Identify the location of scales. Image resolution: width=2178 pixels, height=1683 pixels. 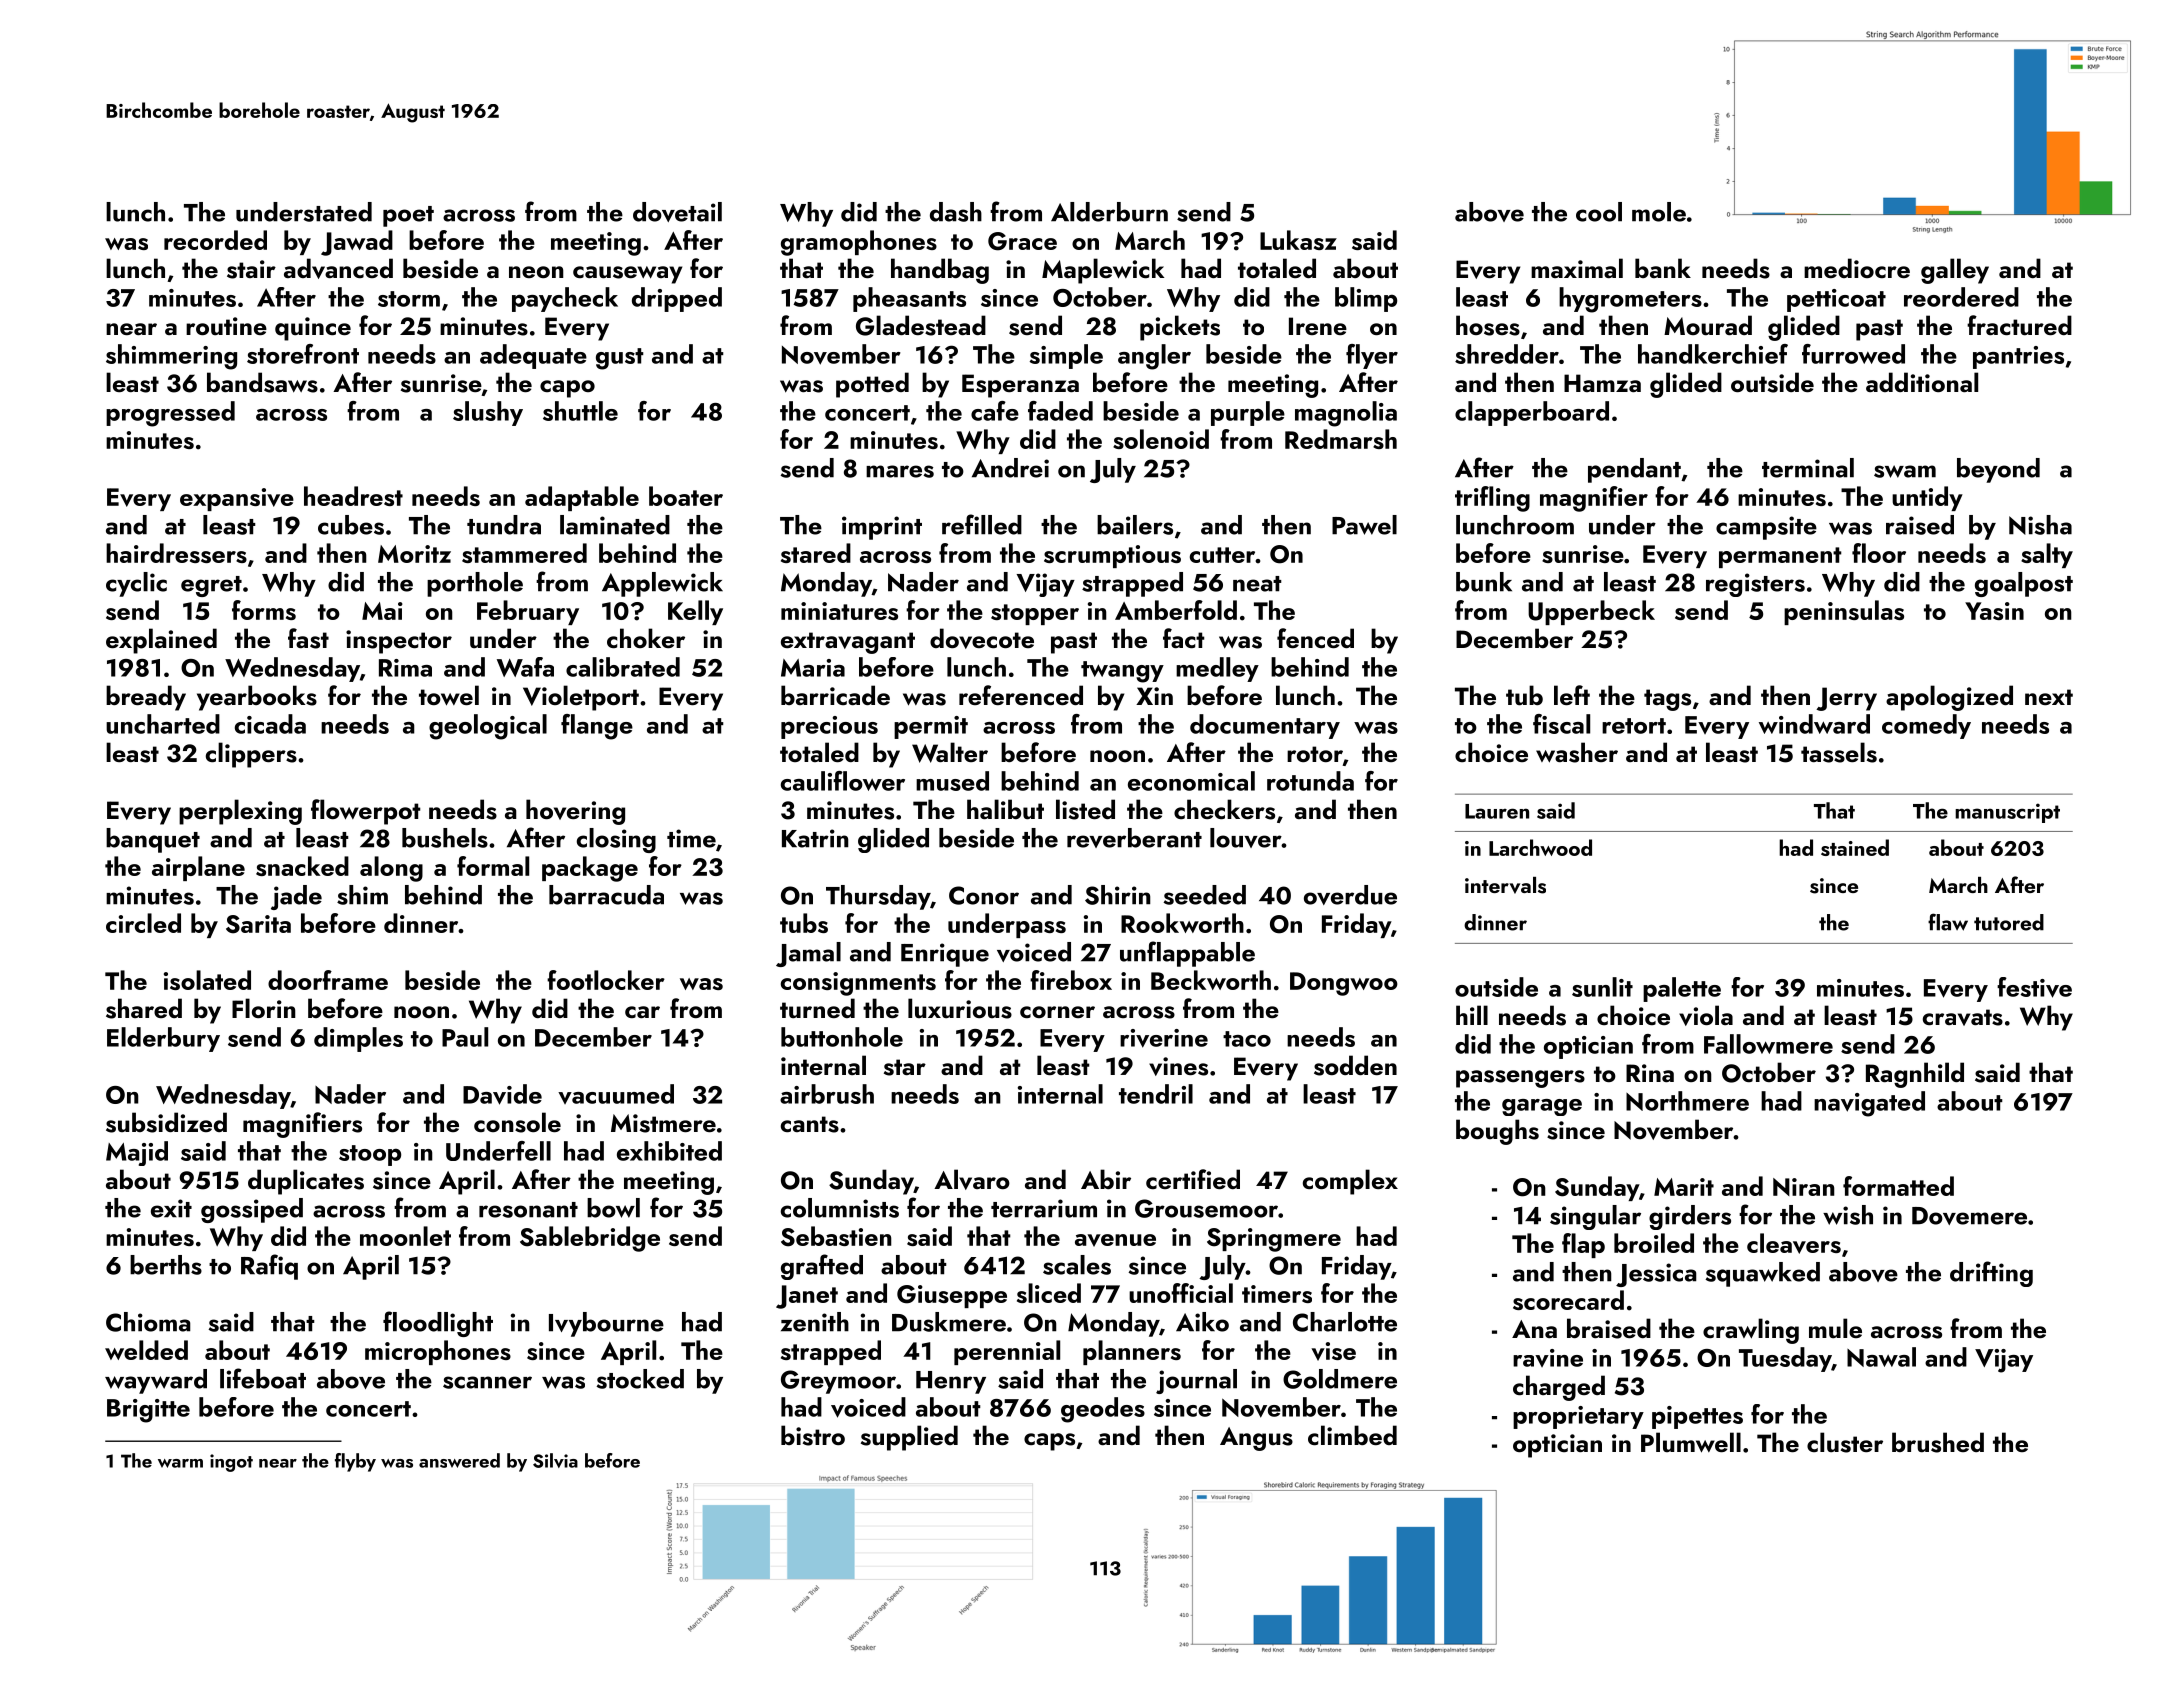
(1077, 1265).
